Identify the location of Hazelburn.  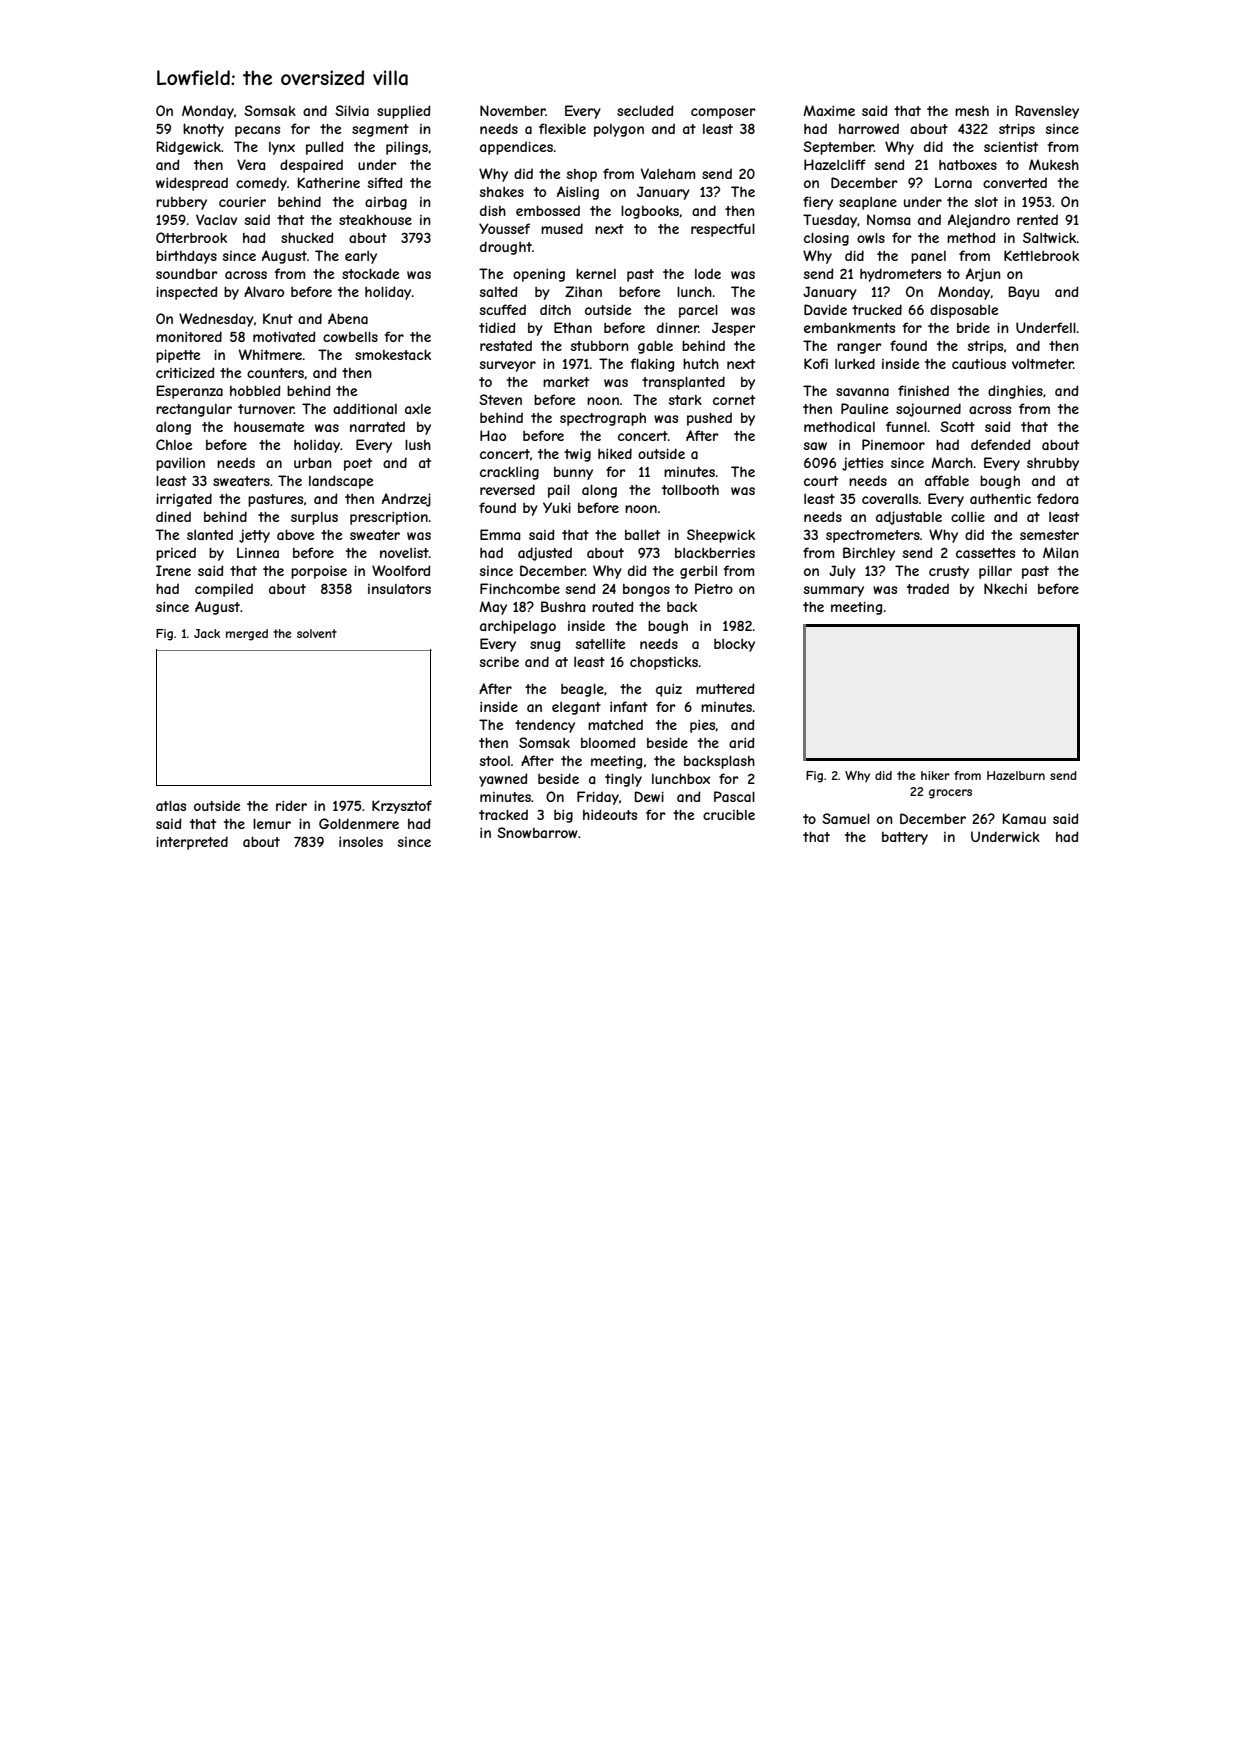
(1016, 775).
